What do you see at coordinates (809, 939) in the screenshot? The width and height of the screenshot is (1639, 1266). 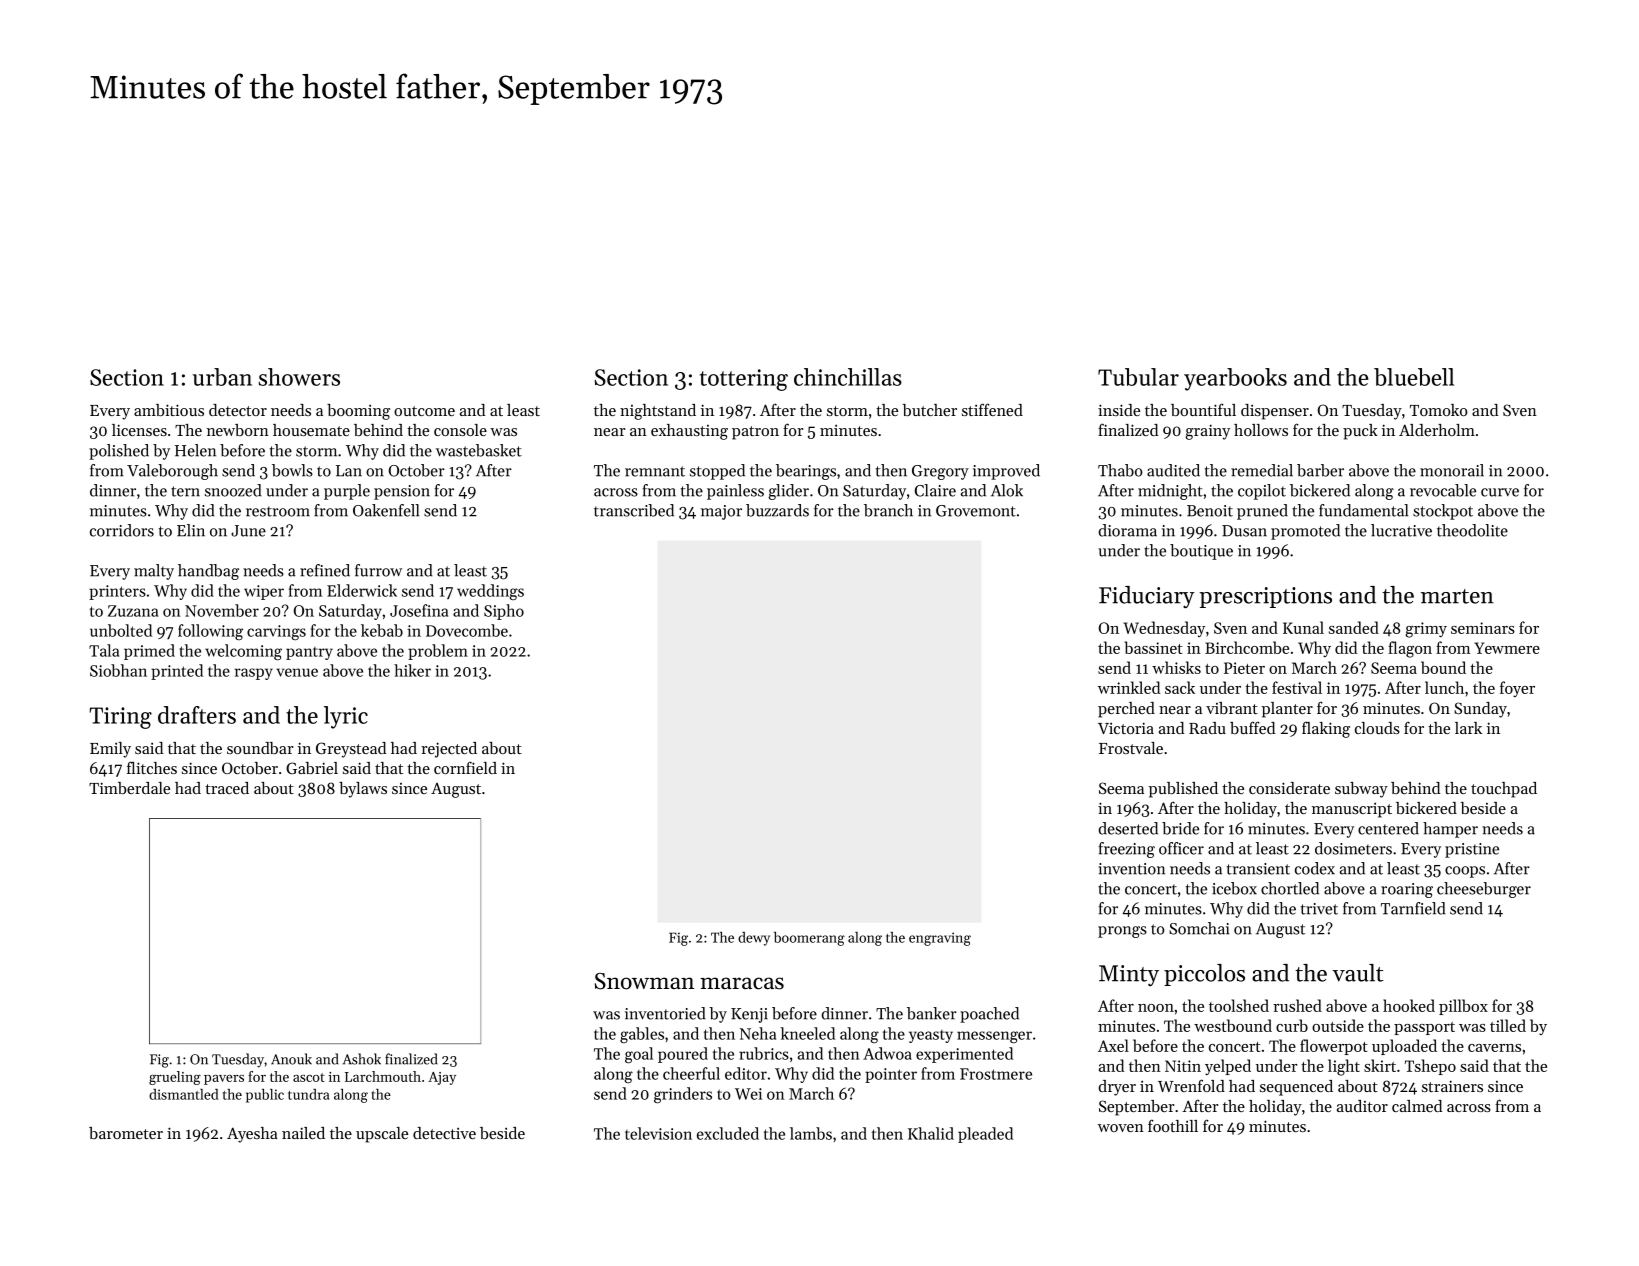 I see `boomerang` at bounding box center [809, 939].
